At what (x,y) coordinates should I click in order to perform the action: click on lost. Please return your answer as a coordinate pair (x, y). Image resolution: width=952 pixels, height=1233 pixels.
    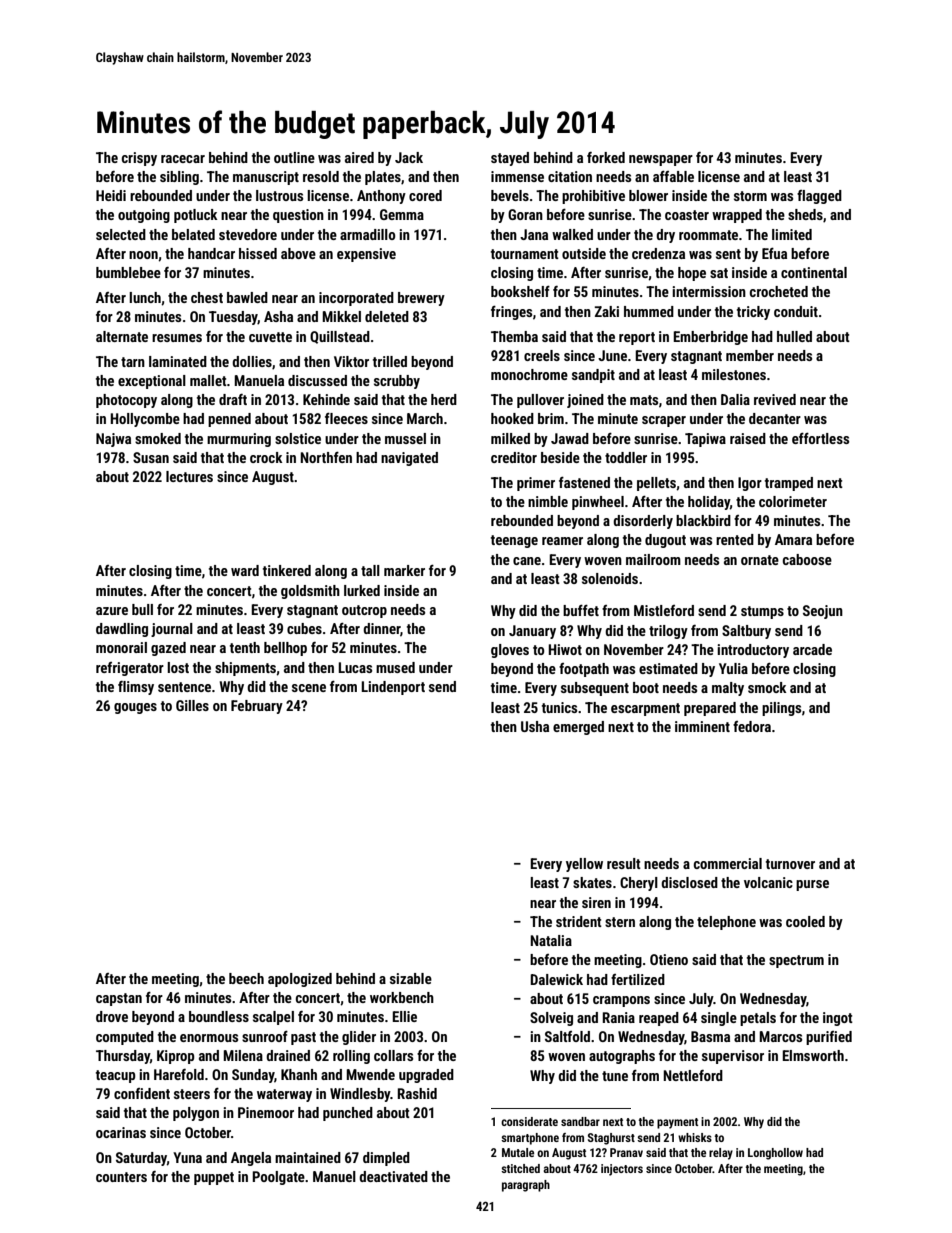
    Looking at the image, I should click on (178, 667).
